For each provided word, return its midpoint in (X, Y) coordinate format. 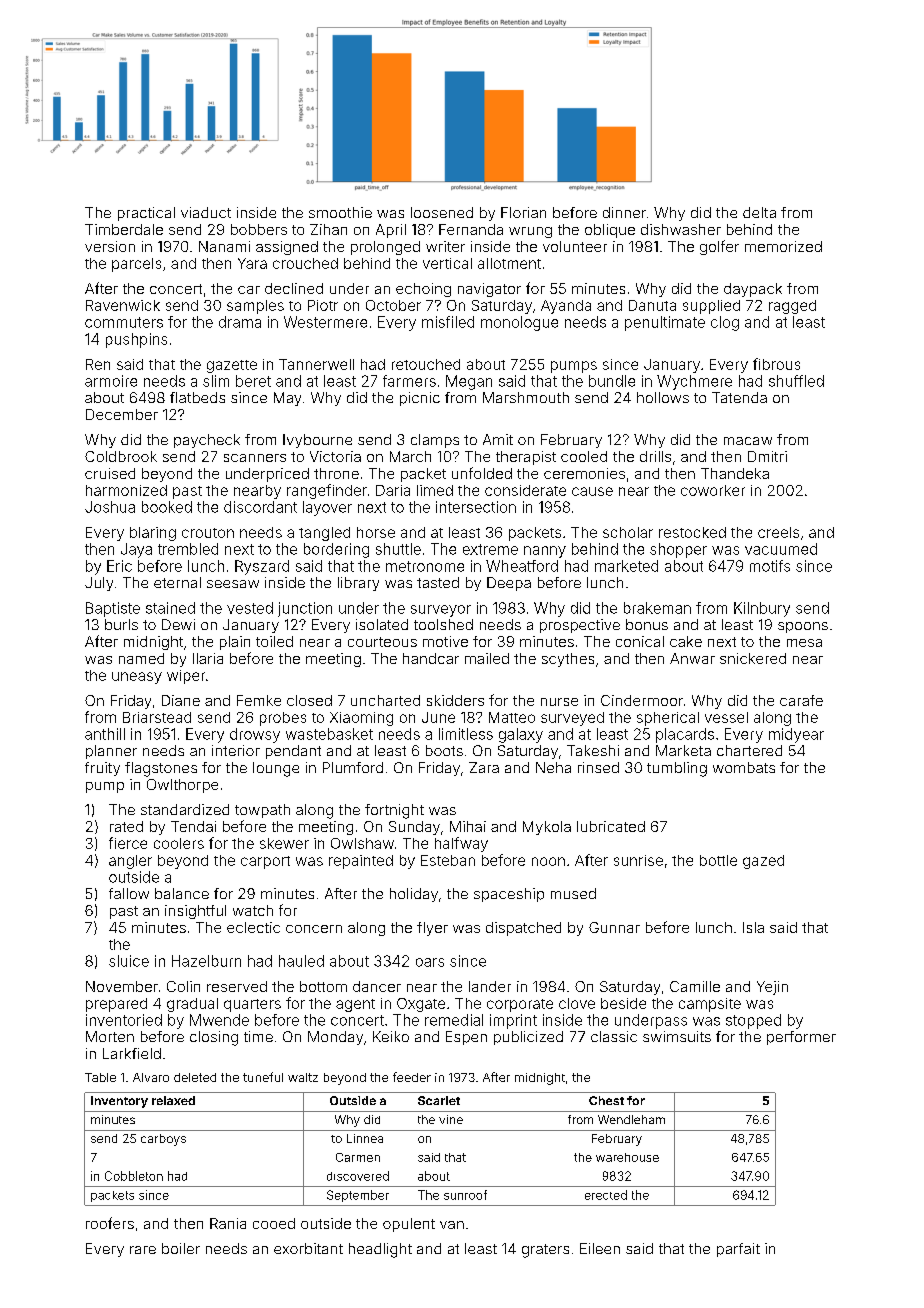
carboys (163, 1140)
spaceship (509, 895)
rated (126, 826)
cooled (584, 456)
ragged (792, 307)
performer (801, 1038)
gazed (763, 862)
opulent (409, 1225)
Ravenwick (123, 305)
